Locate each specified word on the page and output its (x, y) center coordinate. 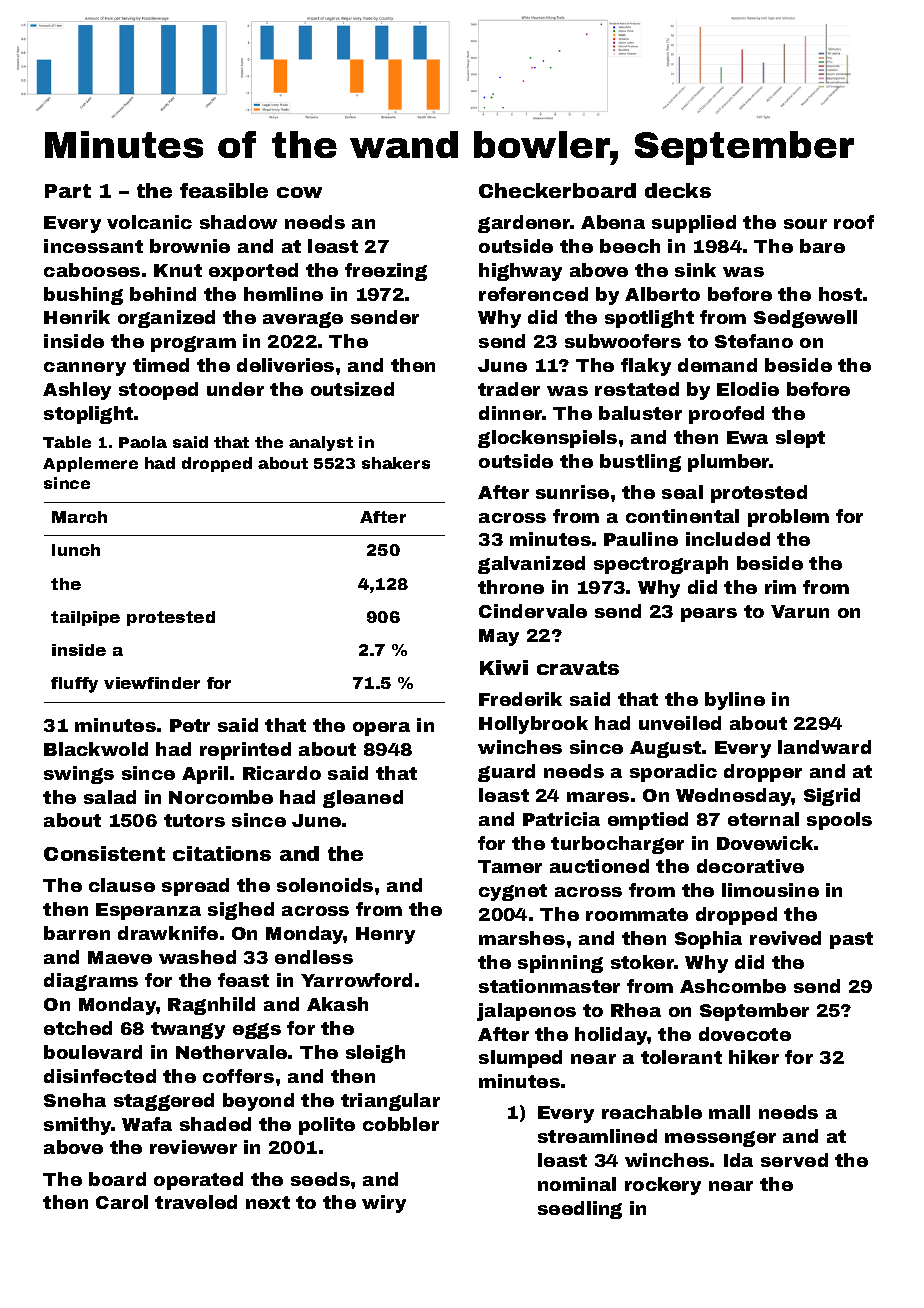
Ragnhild (211, 1006)
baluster (640, 413)
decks (678, 190)
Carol (122, 1202)
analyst (321, 443)
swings (79, 775)
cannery (85, 369)
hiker (754, 1057)
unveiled (680, 723)
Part (68, 191)
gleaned (363, 799)
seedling (580, 1210)
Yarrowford (356, 980)
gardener (524, 224)
